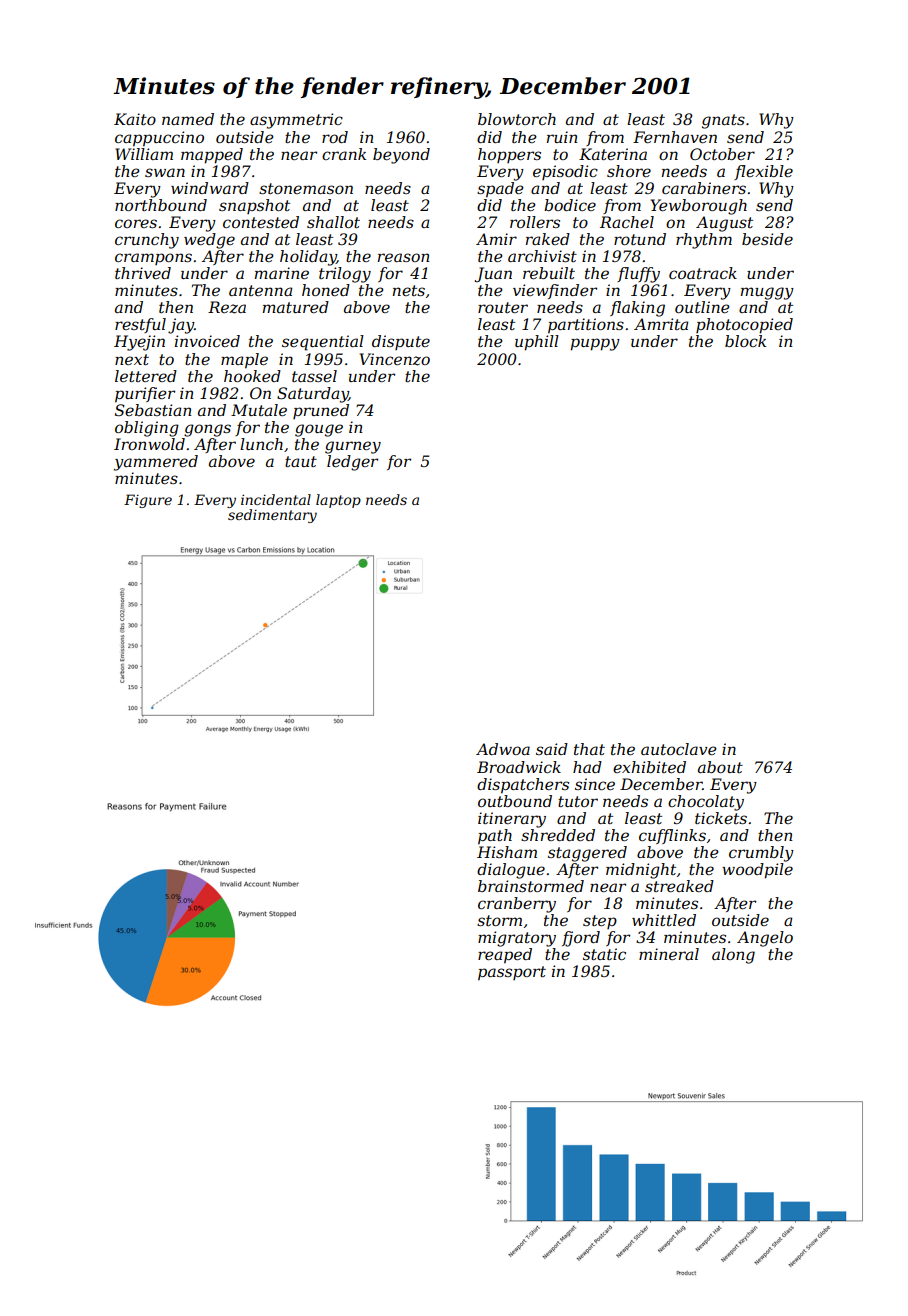 The height and width of the document is (1316, 908). I want to click on puppy, so click(595, 344).
